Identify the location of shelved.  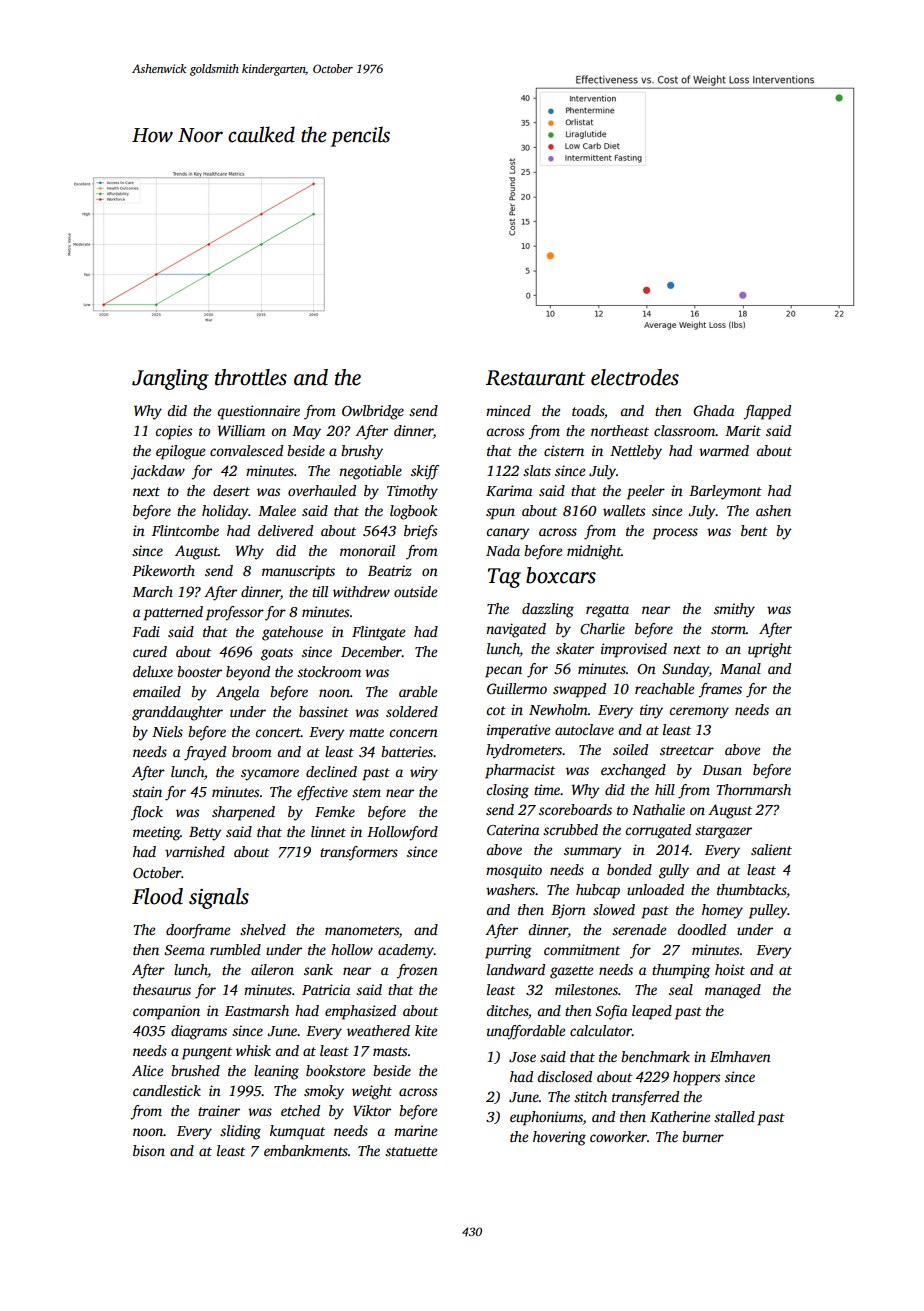
(263, 929).
